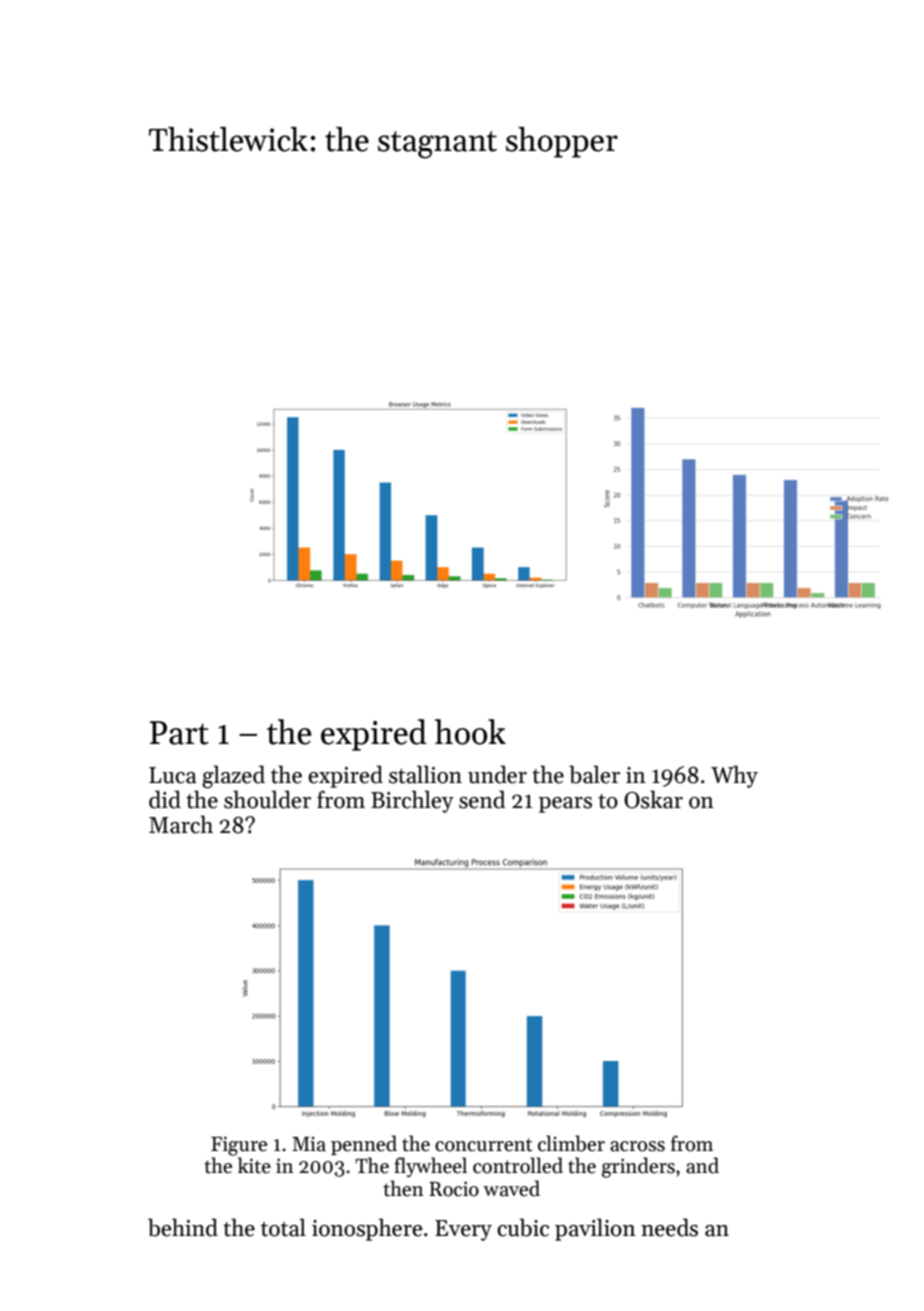 This screenshot has height=1311, width=924. What do you see at coordinates (638, 1167) in the screenshot?
I see `grinders` at bounding box center [638, 1167].
